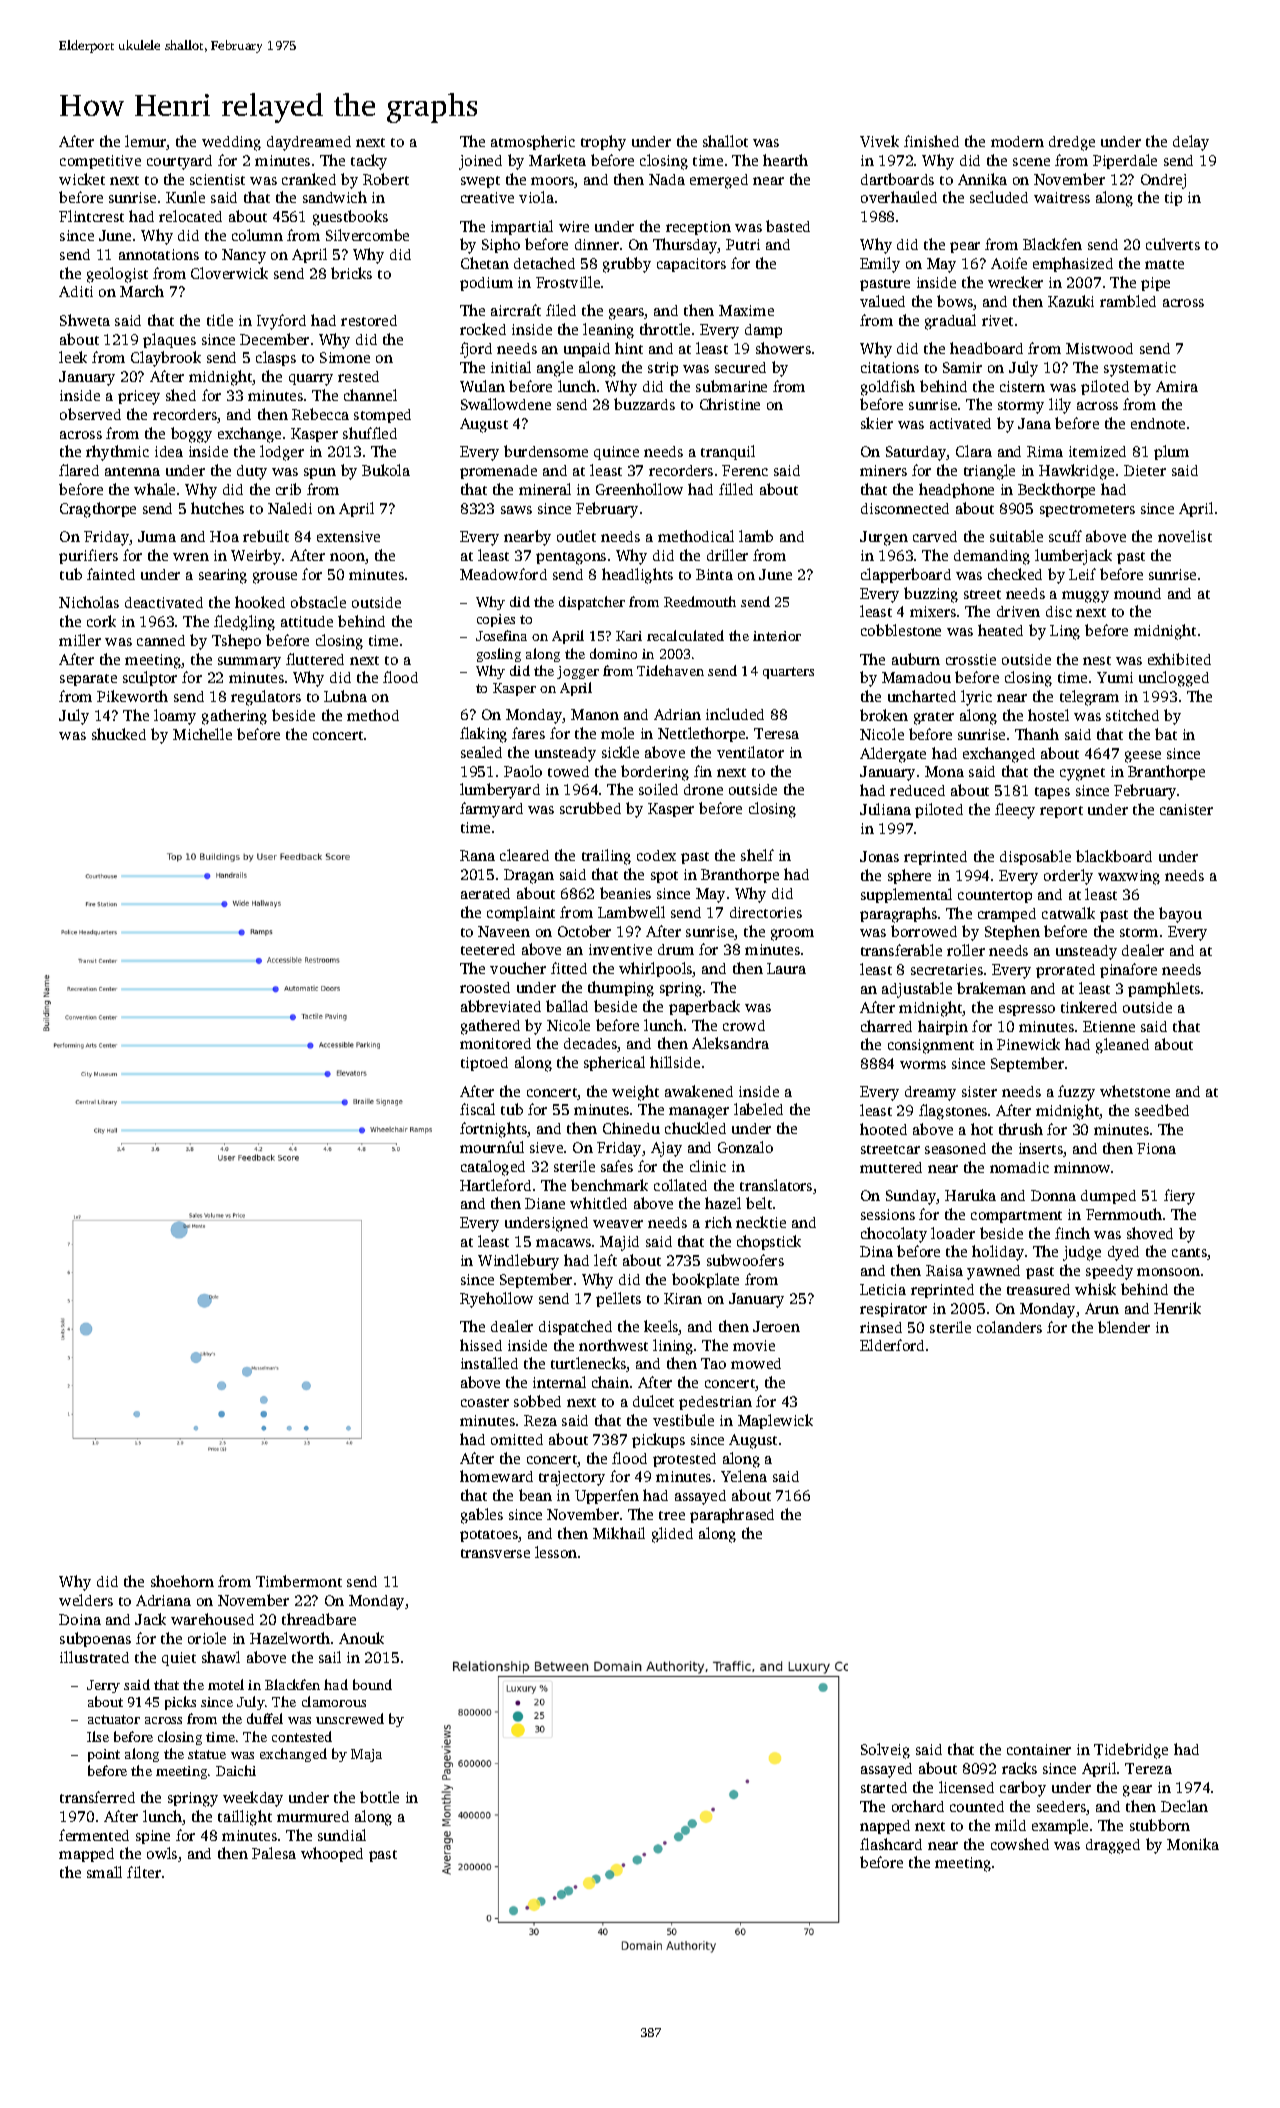 This screenshot has width=1280, height=2108. What do you see at coordinates (493, 1168) in the screenshot?
I see `cataloged` at bounding box center [493, 1168].
